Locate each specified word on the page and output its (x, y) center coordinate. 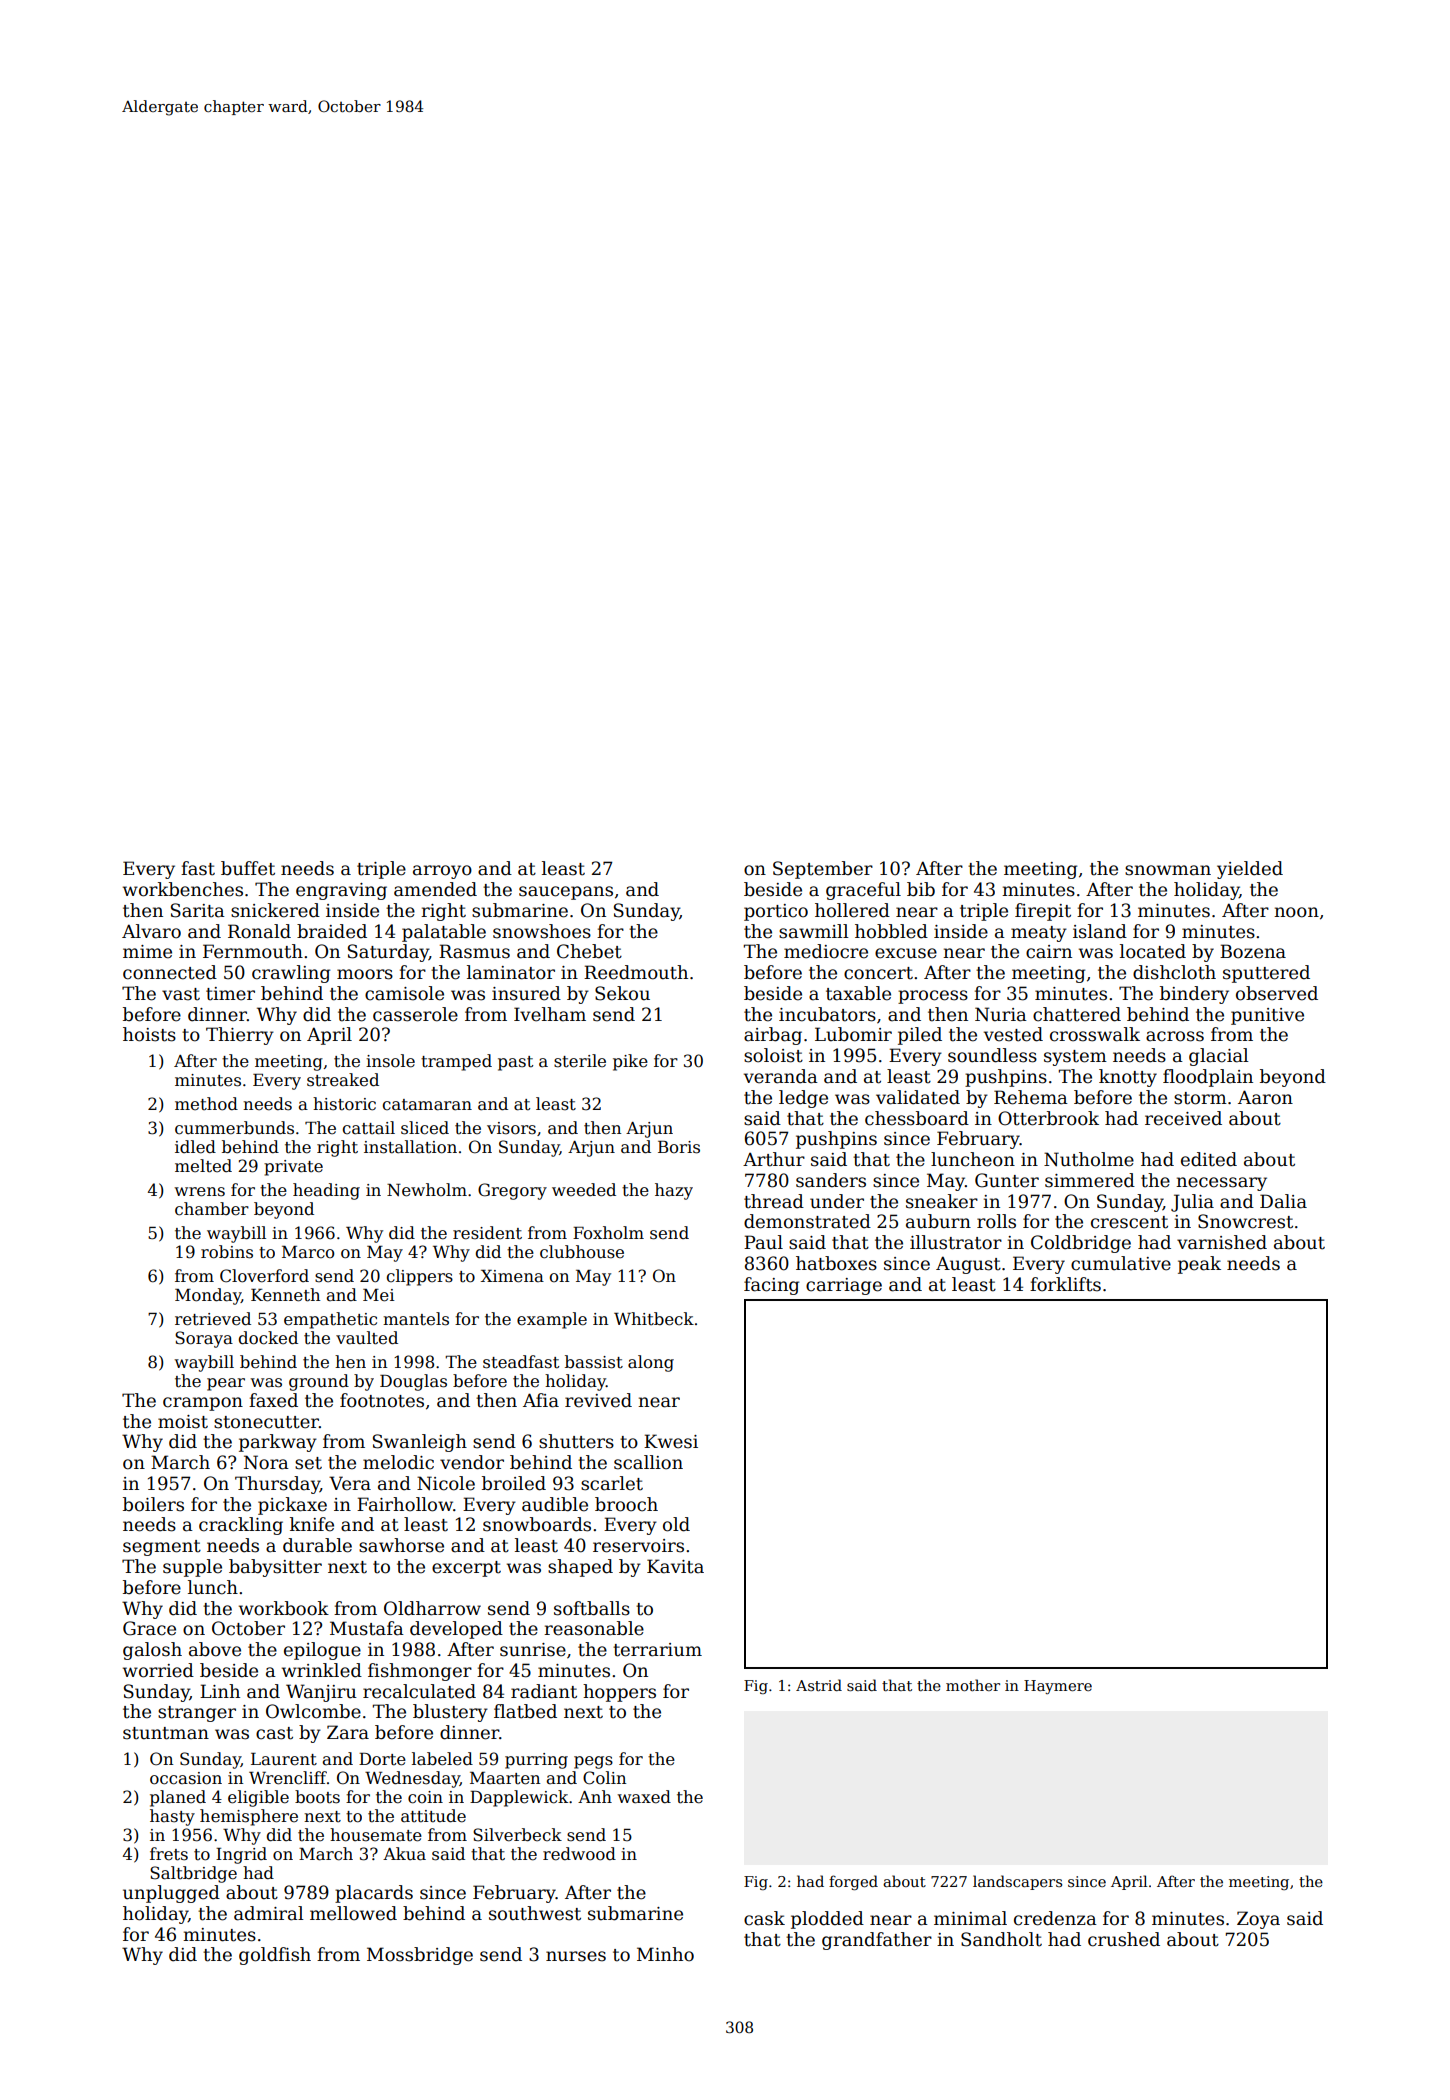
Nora (266, 1462)
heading (326, 1191)
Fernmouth (253, 951)
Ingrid (241, 1855)
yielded (1250, 870)
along (651, 1363)
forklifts (1065, 1284)
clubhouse (582, 1252)
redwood (579, 1854)
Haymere (1058, 1687)
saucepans (566, 893)
